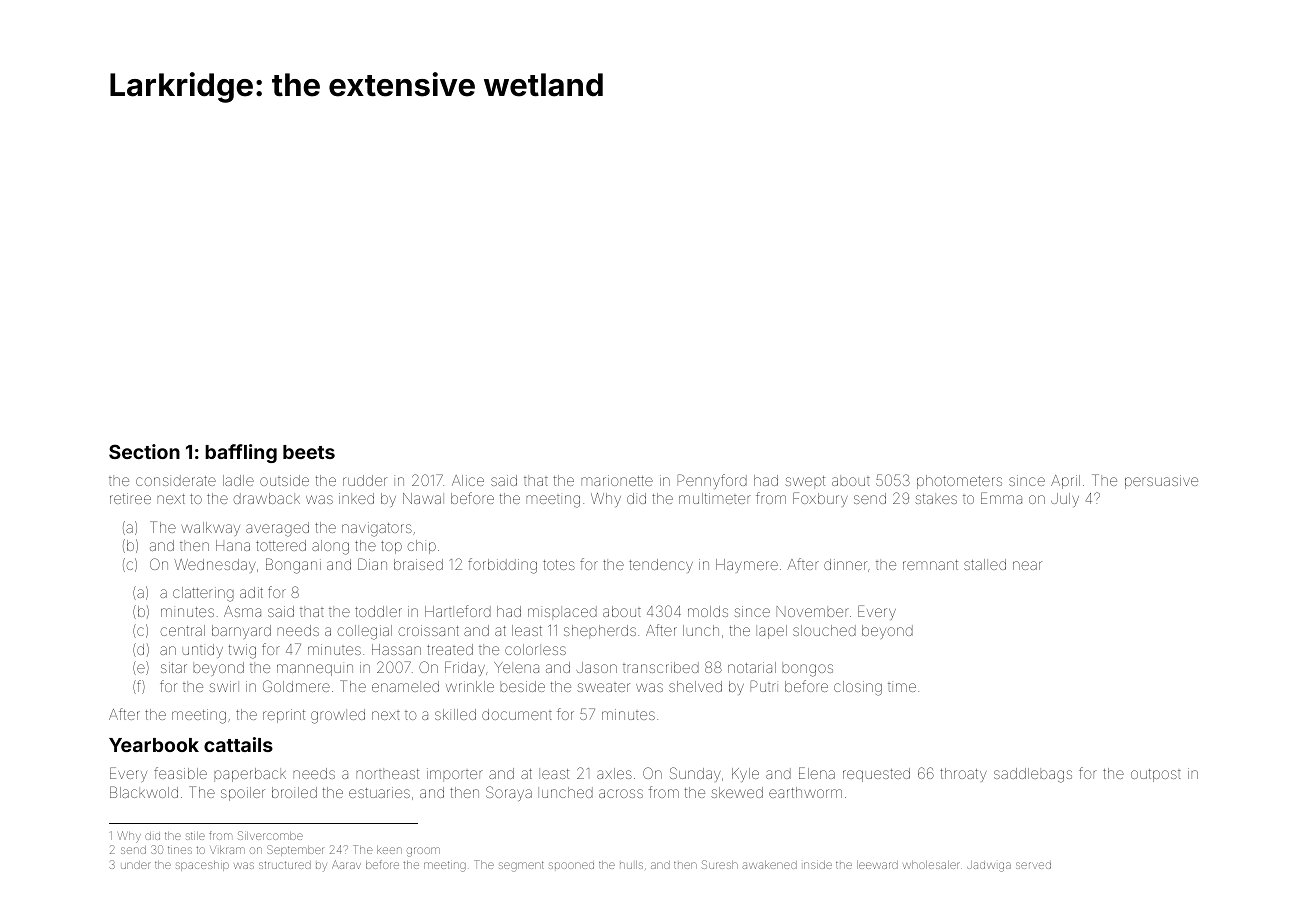  Describe the element at coordinates (813, 611) in the screenshot. I see `November` at that location.
